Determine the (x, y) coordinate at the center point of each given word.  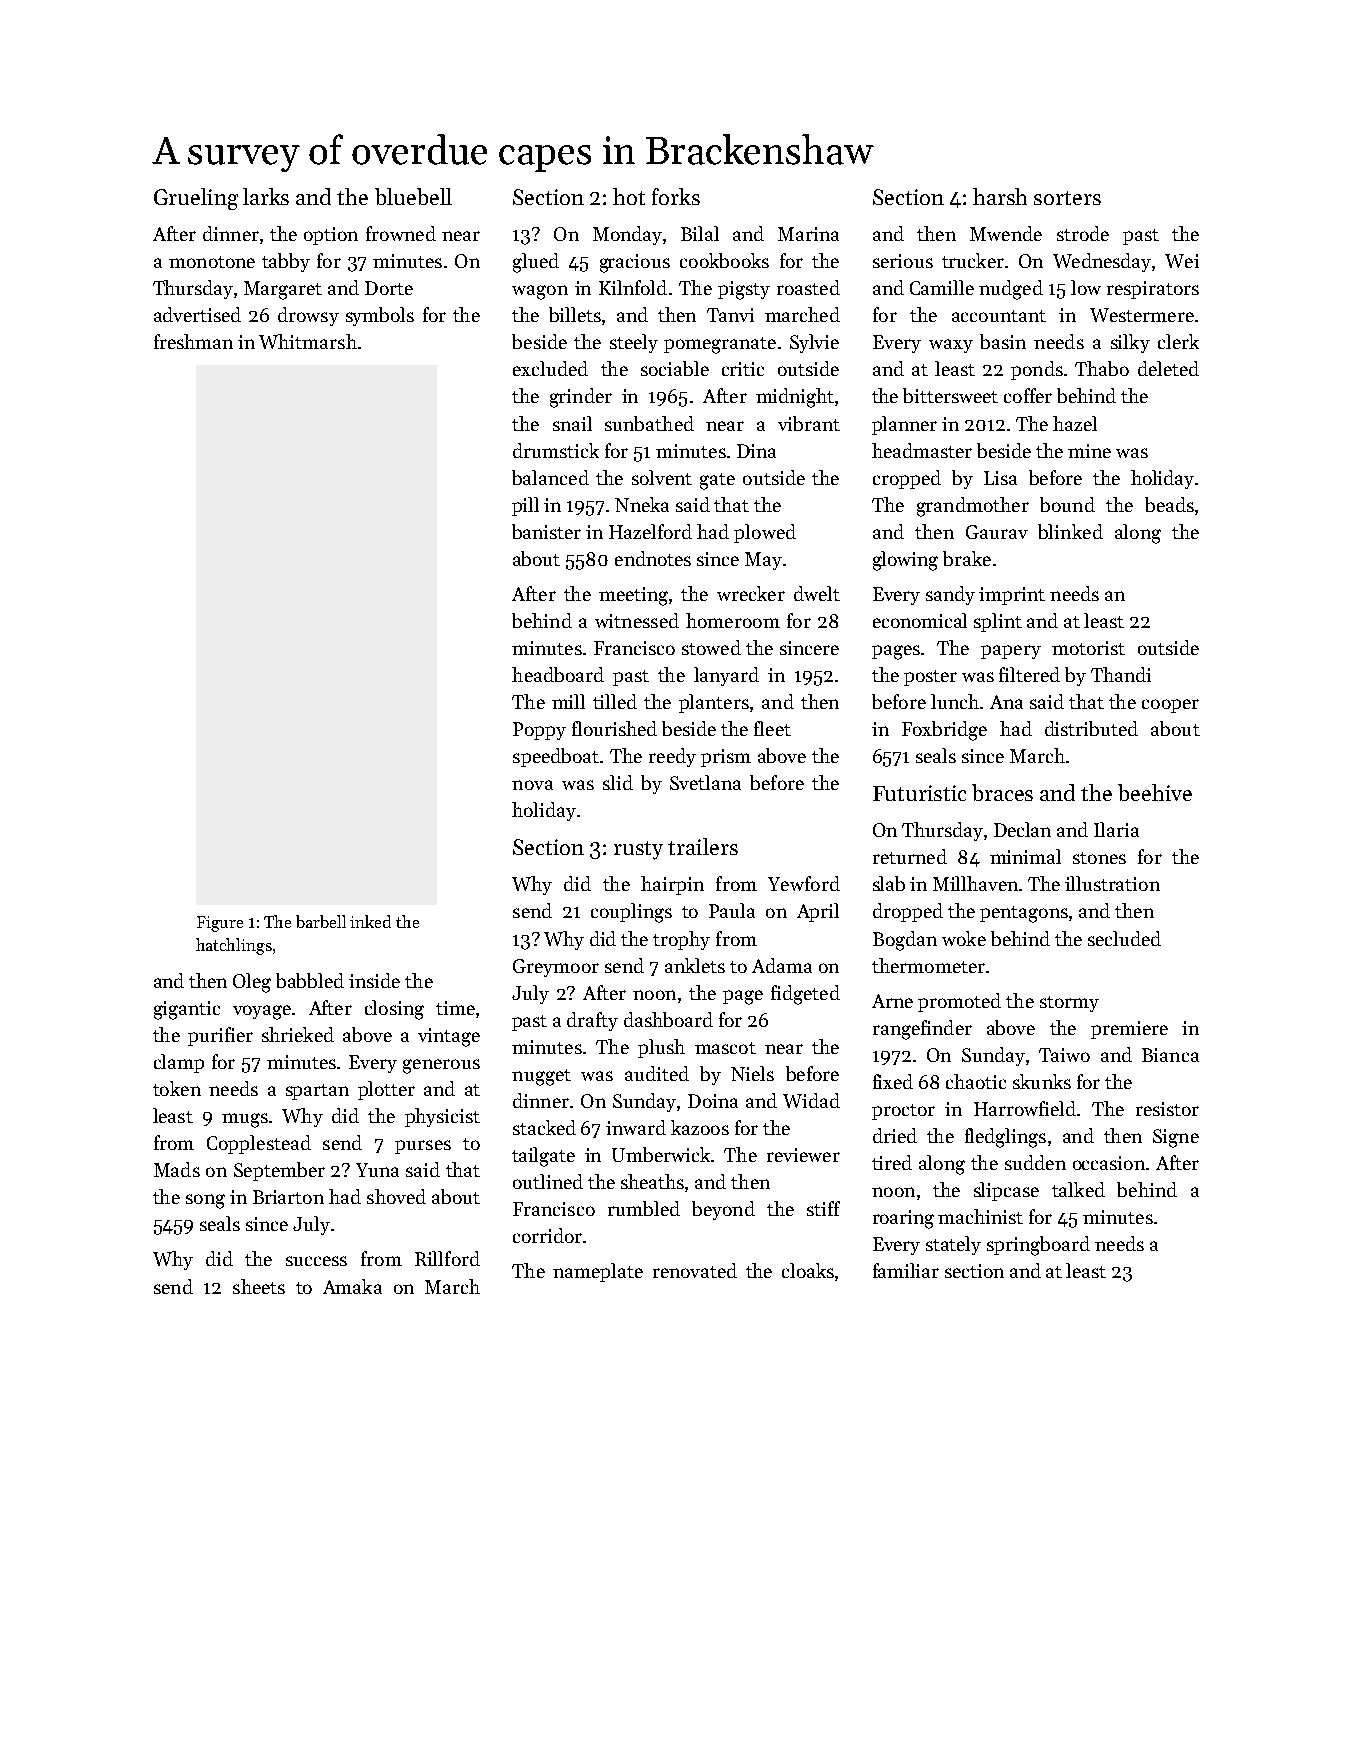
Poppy (539, 731)
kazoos (700, 1127)
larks (266, 196)
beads (1169, 504)
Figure (220, 924)
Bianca (1170, 1055)
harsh (1000, 196)
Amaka (352, 1286)
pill (525, 506)
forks (676, 196)
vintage (449, 1037)
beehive (1155, 792)
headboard (558, 674)
